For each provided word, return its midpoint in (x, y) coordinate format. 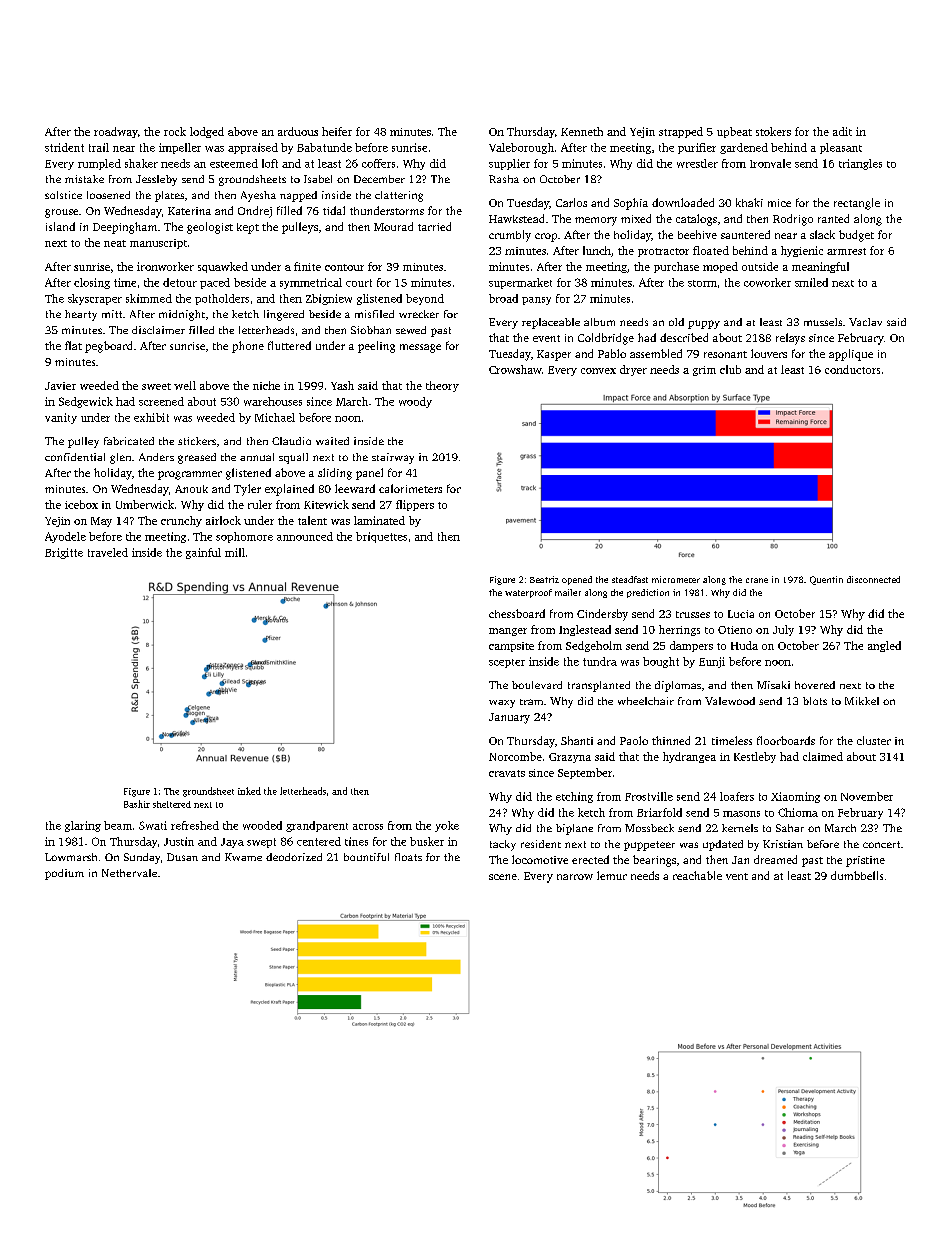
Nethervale (129, 873)
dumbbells (857, 875)
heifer (337, 131)
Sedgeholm (594, 646)
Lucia (741, 614)
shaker (141, 163)
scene (503, 877)
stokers (773, 131)
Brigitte (64, 553)
